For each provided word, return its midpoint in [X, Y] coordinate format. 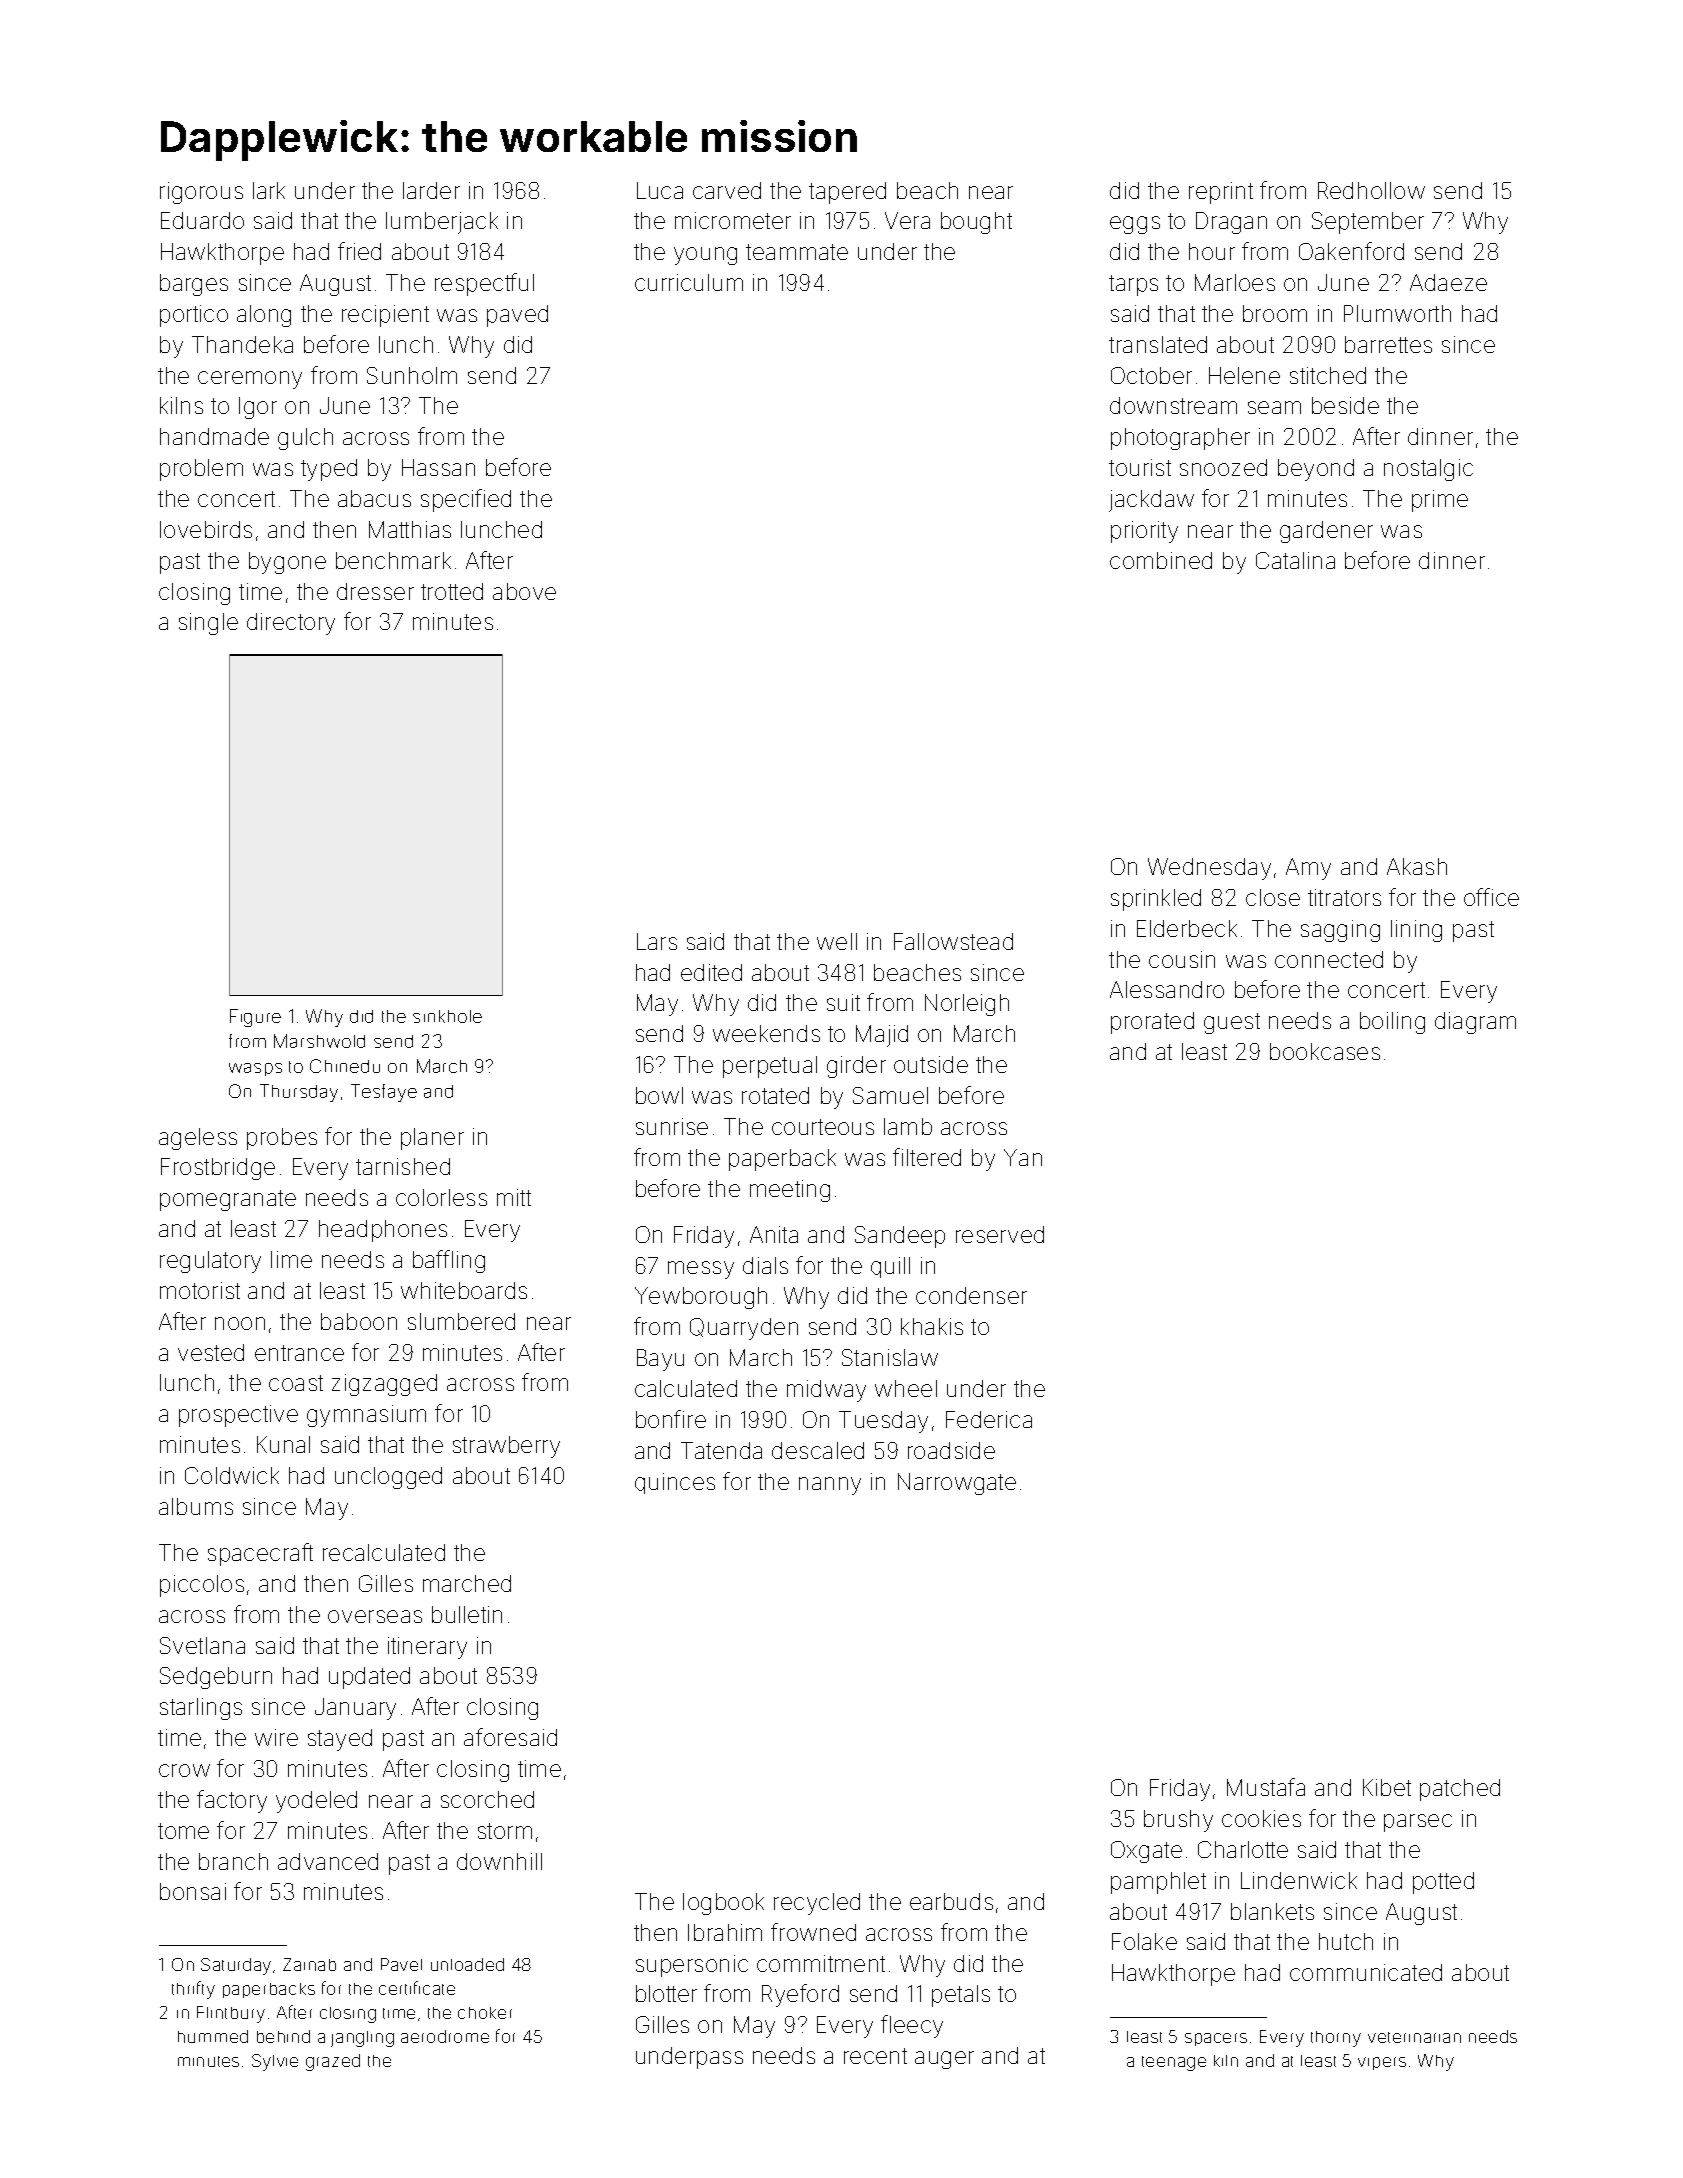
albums [196, 1506]
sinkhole [447, 1016]
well [837, 941]
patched [1460, 1790]
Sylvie [275, 2062]
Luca [660, 190]
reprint [1221, 193]
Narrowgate [957, 1484]
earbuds [951, 1901]
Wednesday [1209, 869]
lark [269, 190]
